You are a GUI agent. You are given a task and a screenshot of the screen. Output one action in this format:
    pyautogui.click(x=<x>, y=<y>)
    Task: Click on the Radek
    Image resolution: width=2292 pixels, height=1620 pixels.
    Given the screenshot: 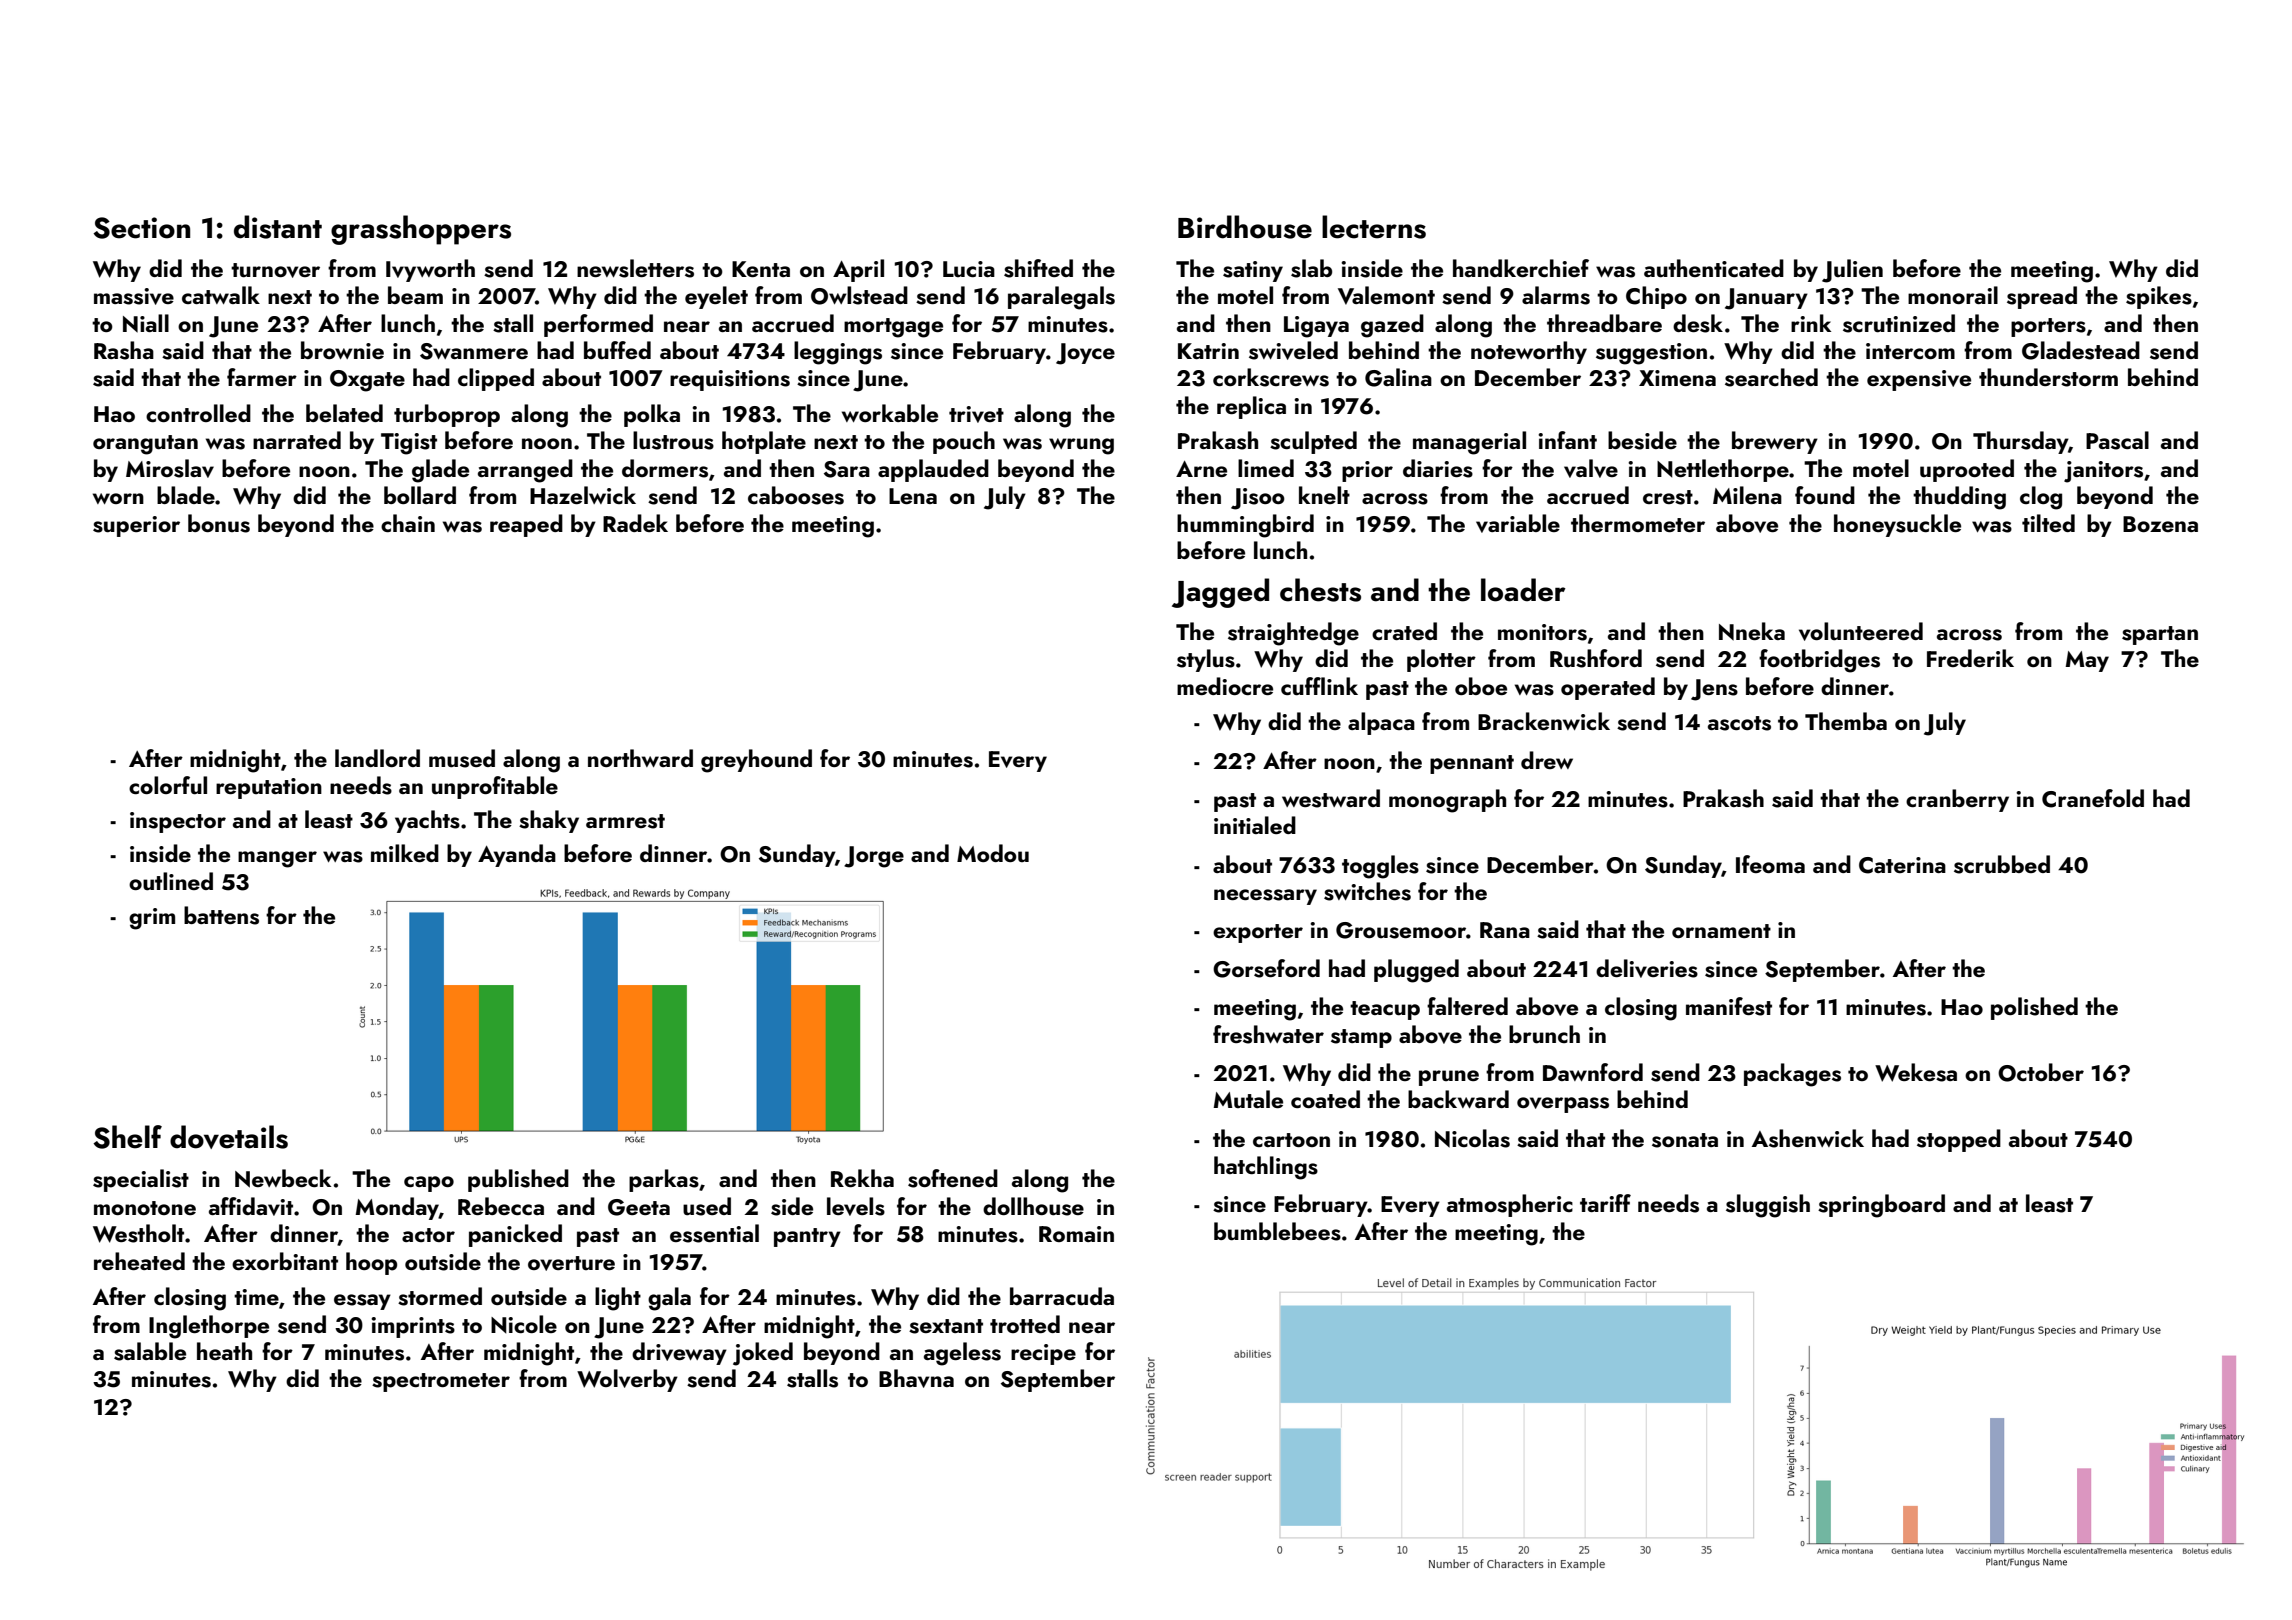 What is the action you would take?
    pyautogui.click(x=635, y=523)
